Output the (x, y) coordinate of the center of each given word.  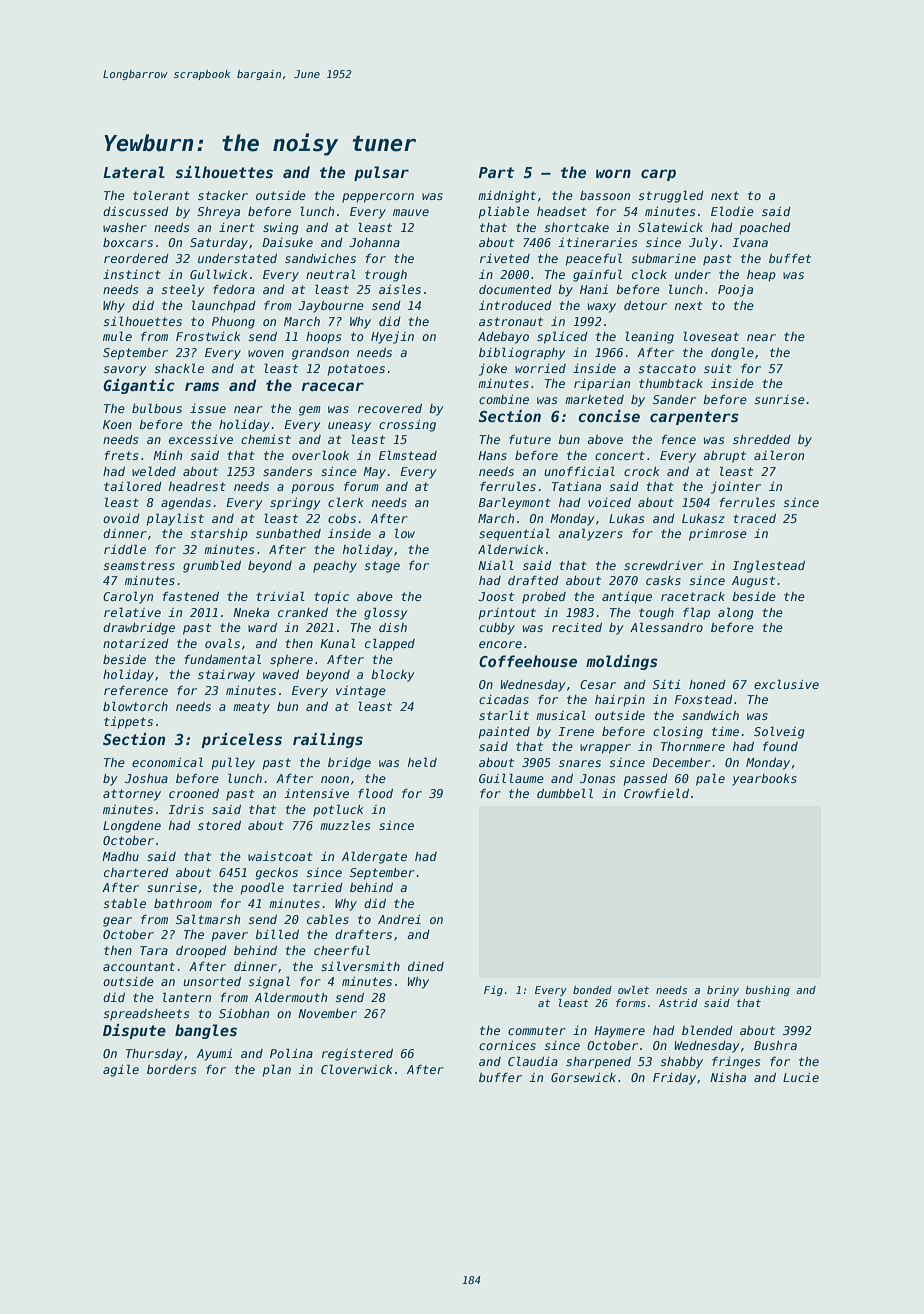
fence (679, 439)
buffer (500, 1077)
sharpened (598, 1063)
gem (310, 411)
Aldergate (374, 857)
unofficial (579, 471)
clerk (346, 502)
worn (613, 173)
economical (167, 762)
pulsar (381, 173)
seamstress (139, 565)
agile (121, 1070)
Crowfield (656, 793)
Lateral (134, 172)
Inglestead (768, 566)
